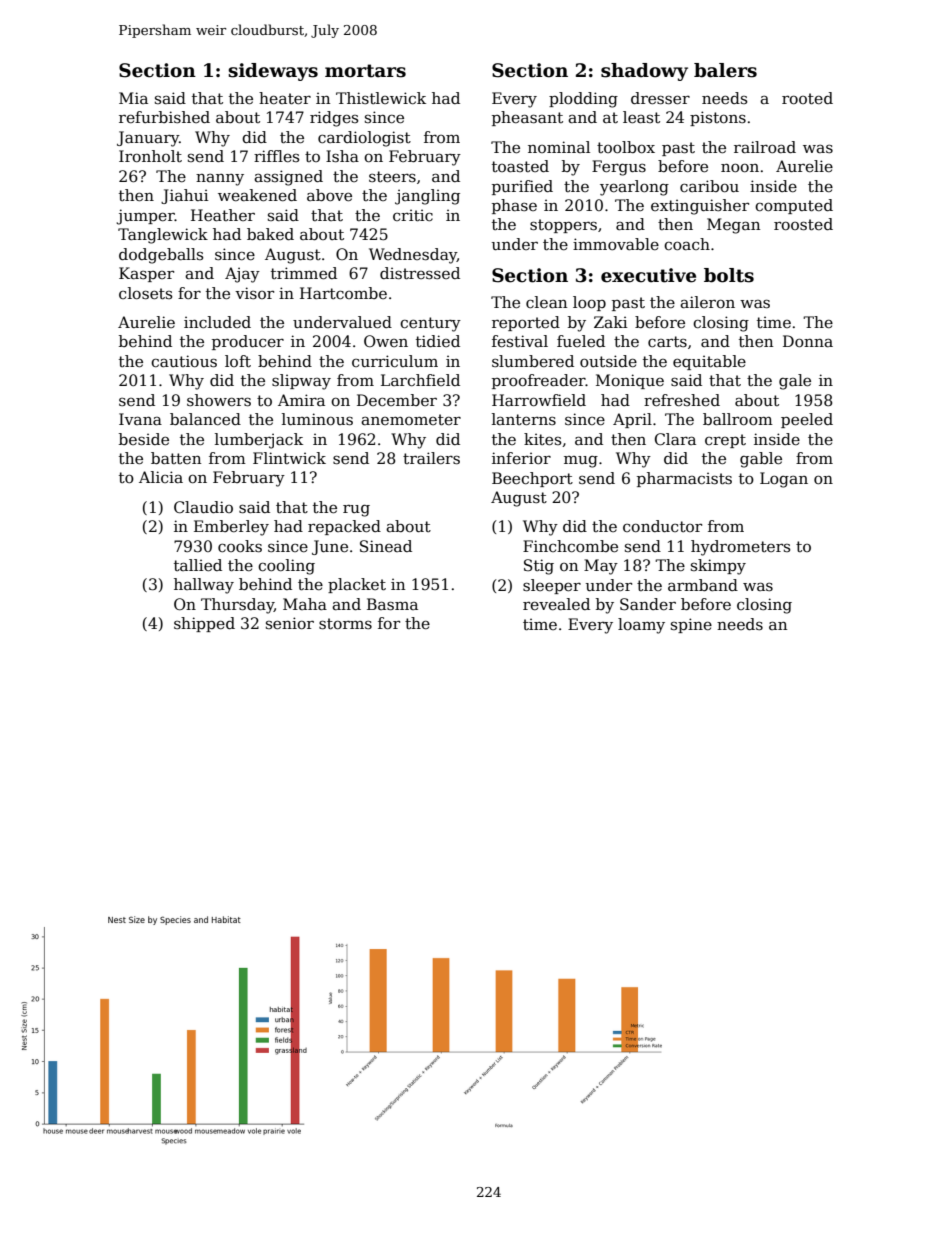 The image size is (952, 1233). Describe the element at coordinates (392, 604) in the page. I see `Basma` at that location.
